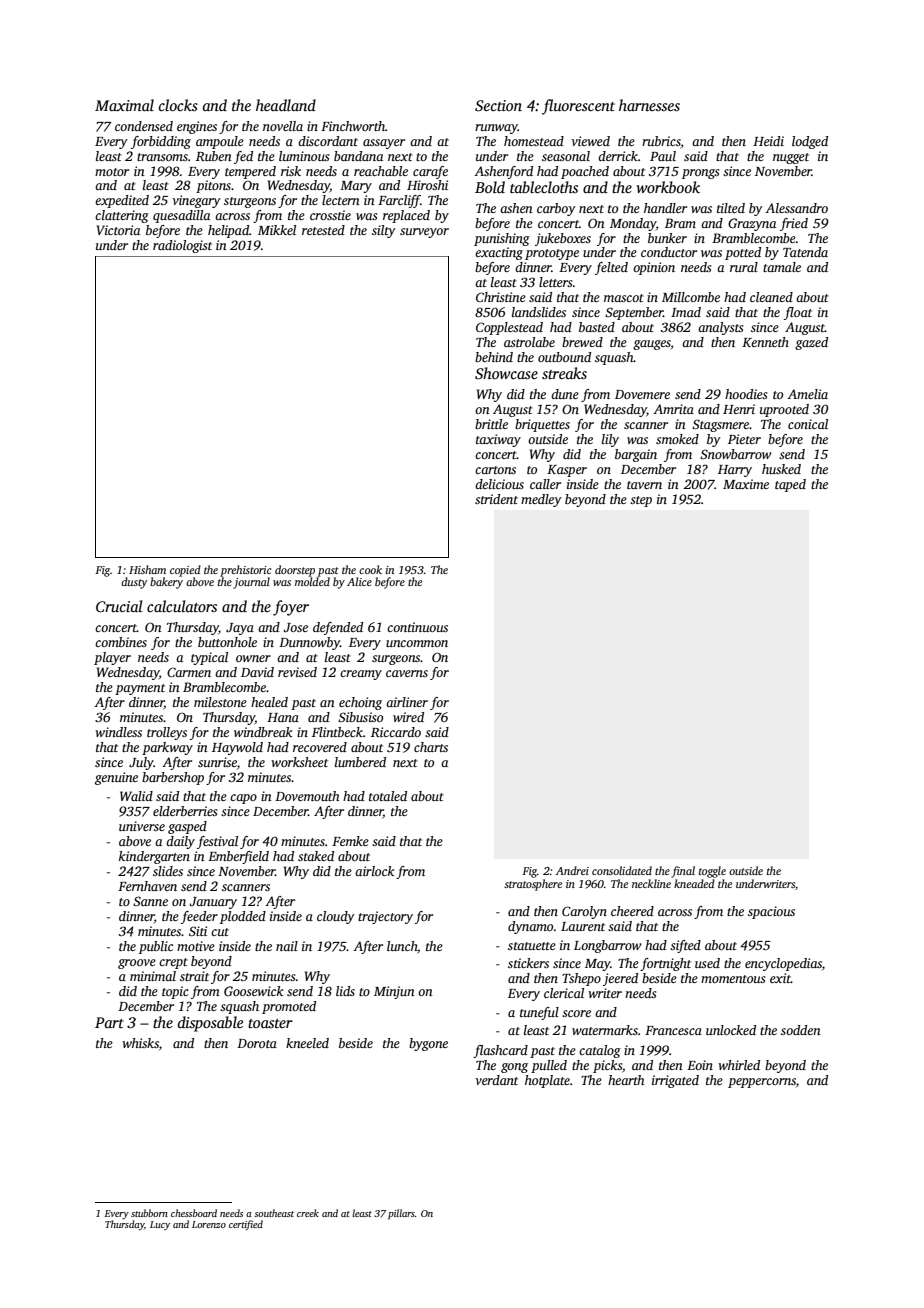 Image resolution: width=924 pixels, height=1308 pixels. Describe the element at coordinates (707, 963) in the screenshot. I see `used` at that location.
